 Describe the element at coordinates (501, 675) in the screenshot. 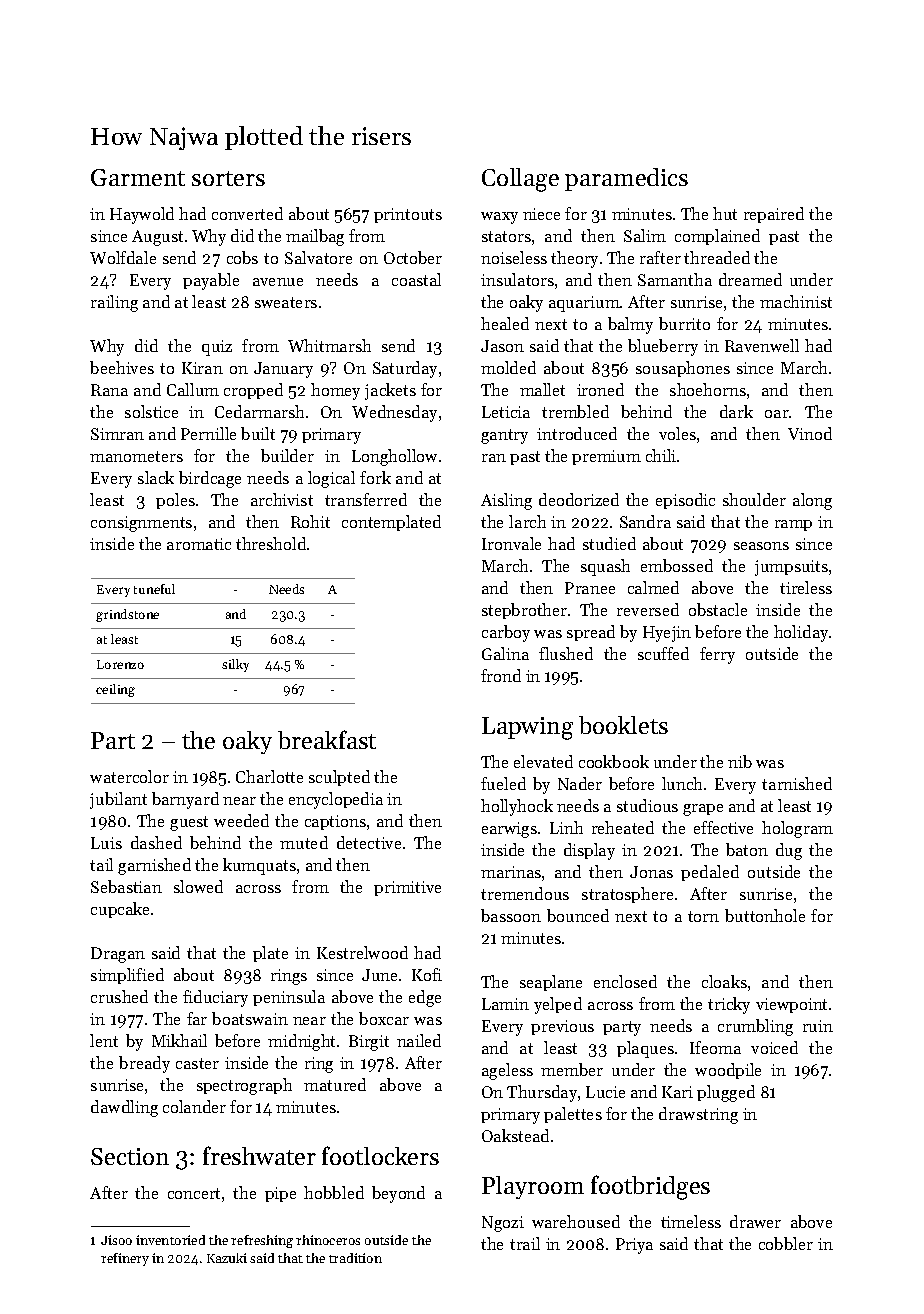

I see `frond` at that location.
